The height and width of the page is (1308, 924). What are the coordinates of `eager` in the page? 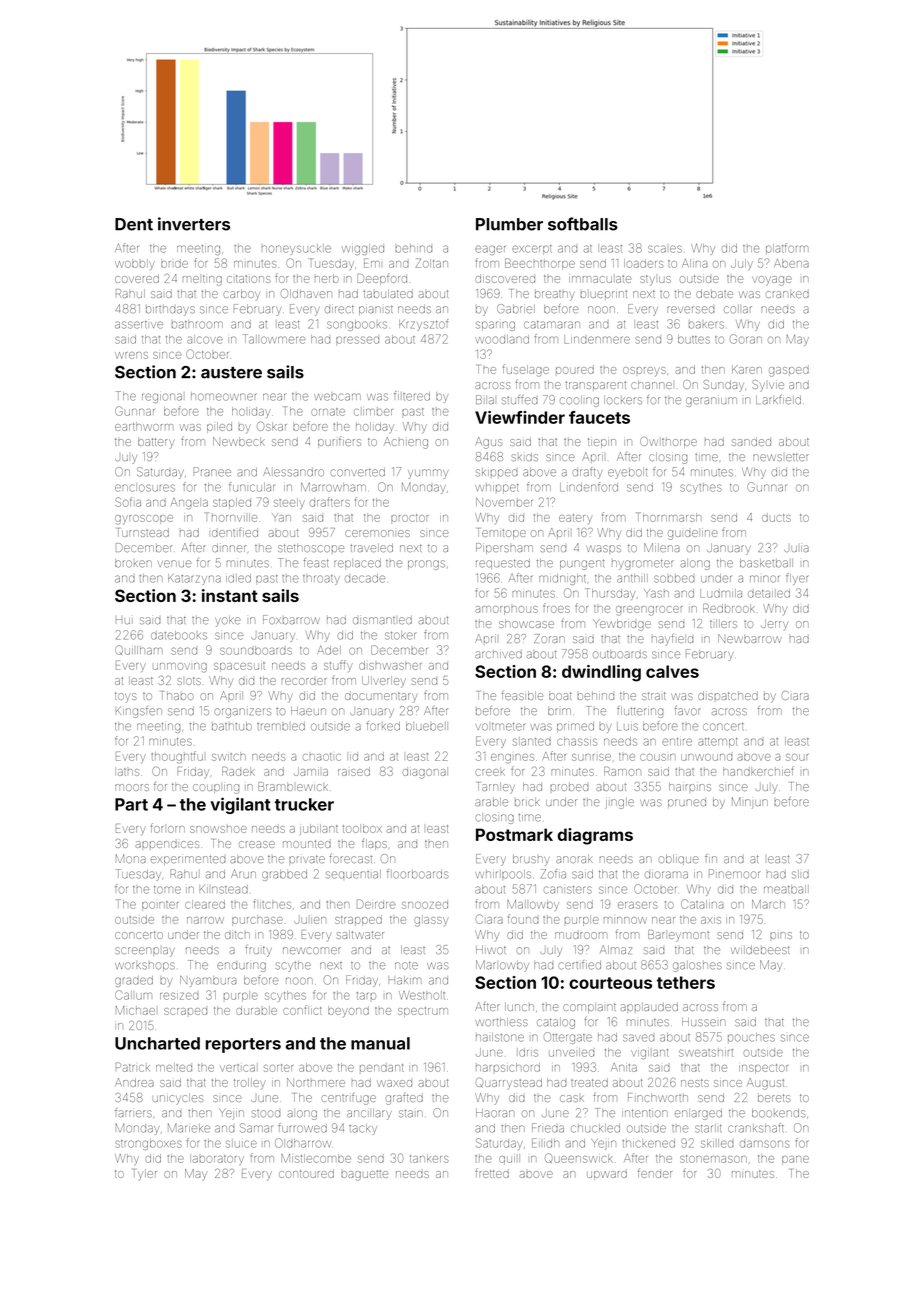 It's located at (490, 250).
